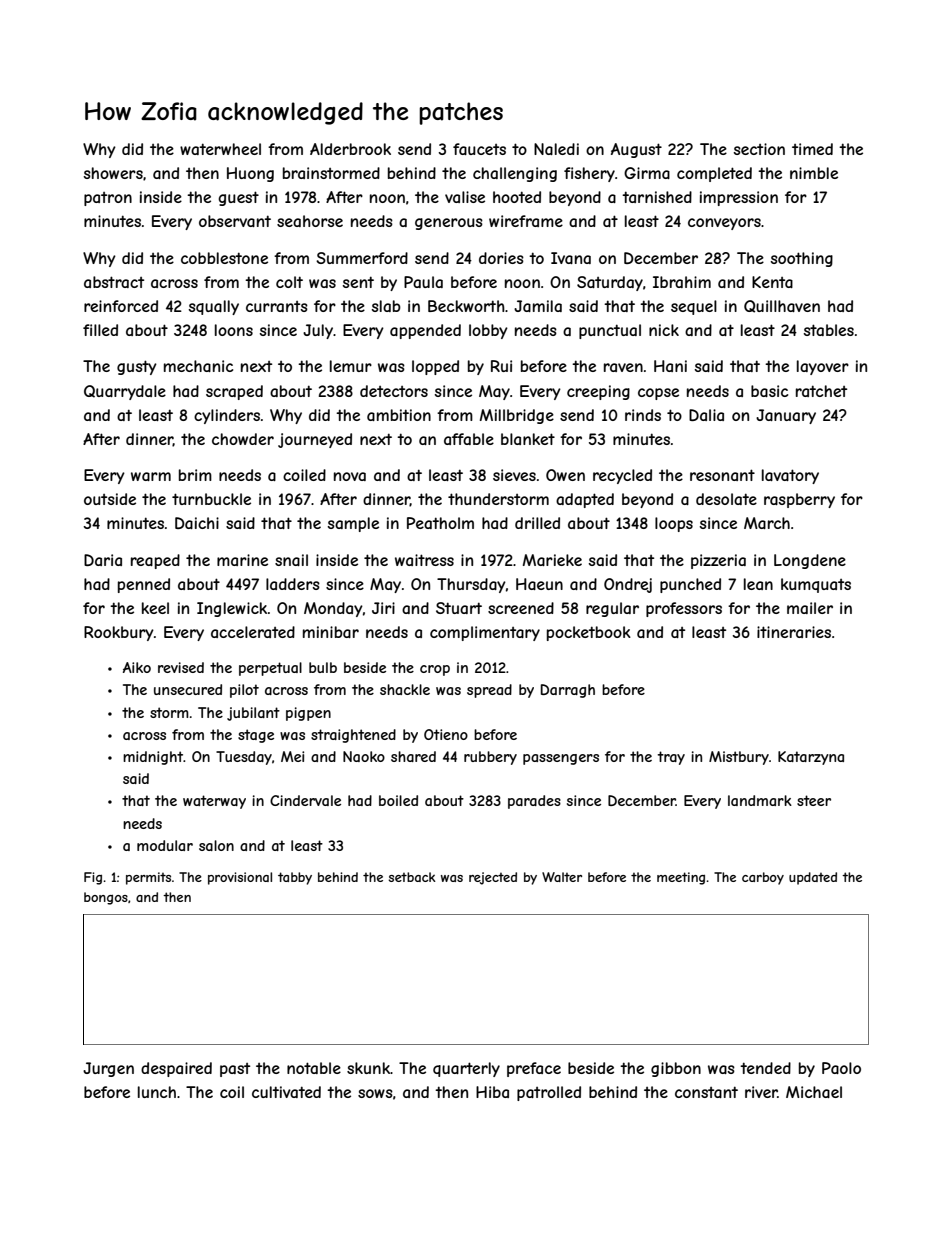 The height and width of the page is (1233, 952). What do you see at coordinates (220, 149) in the page?
I see `waterwheel` at bounding box center [220, 149].
